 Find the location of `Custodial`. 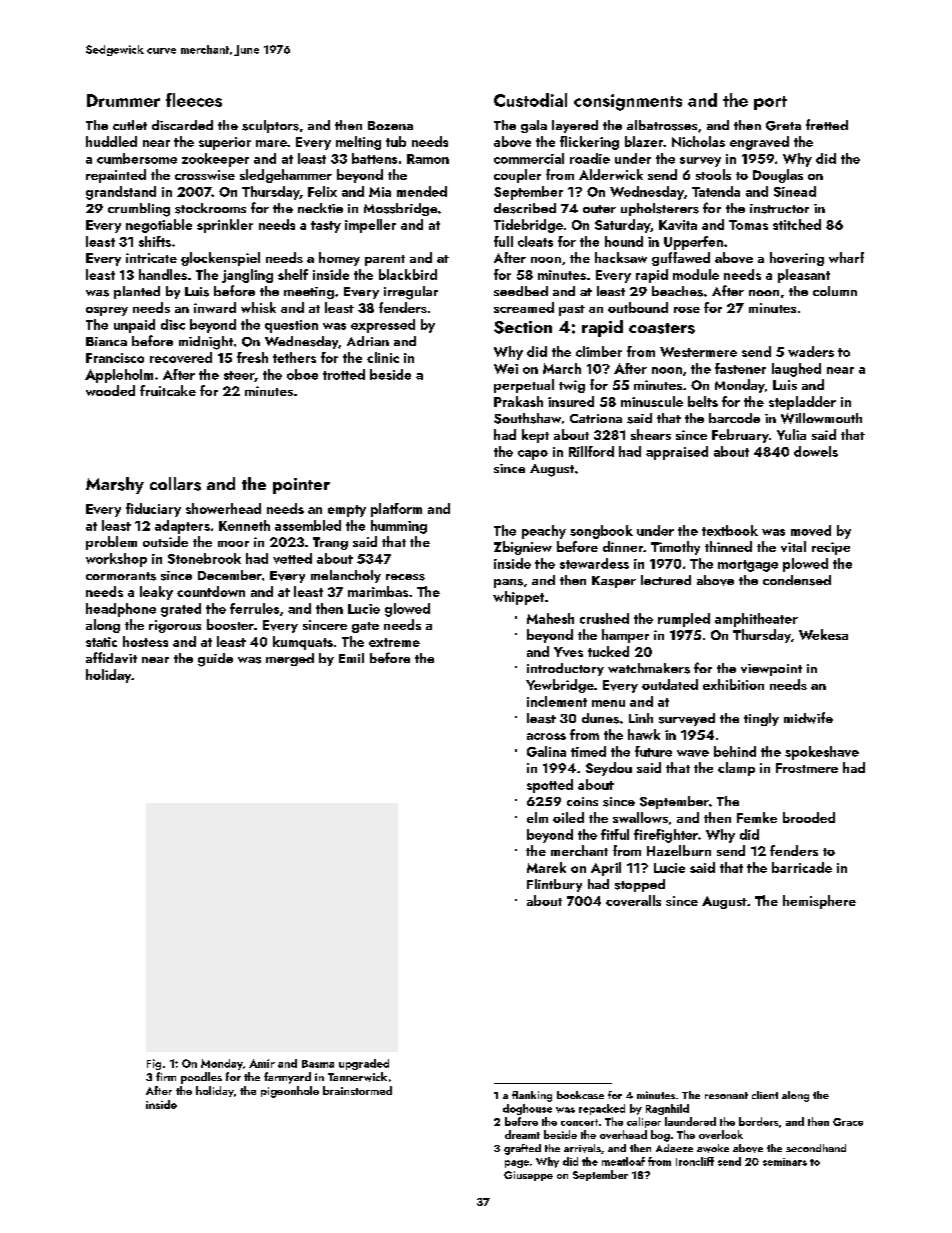

Custodial is located at coordinates (530, 100).
